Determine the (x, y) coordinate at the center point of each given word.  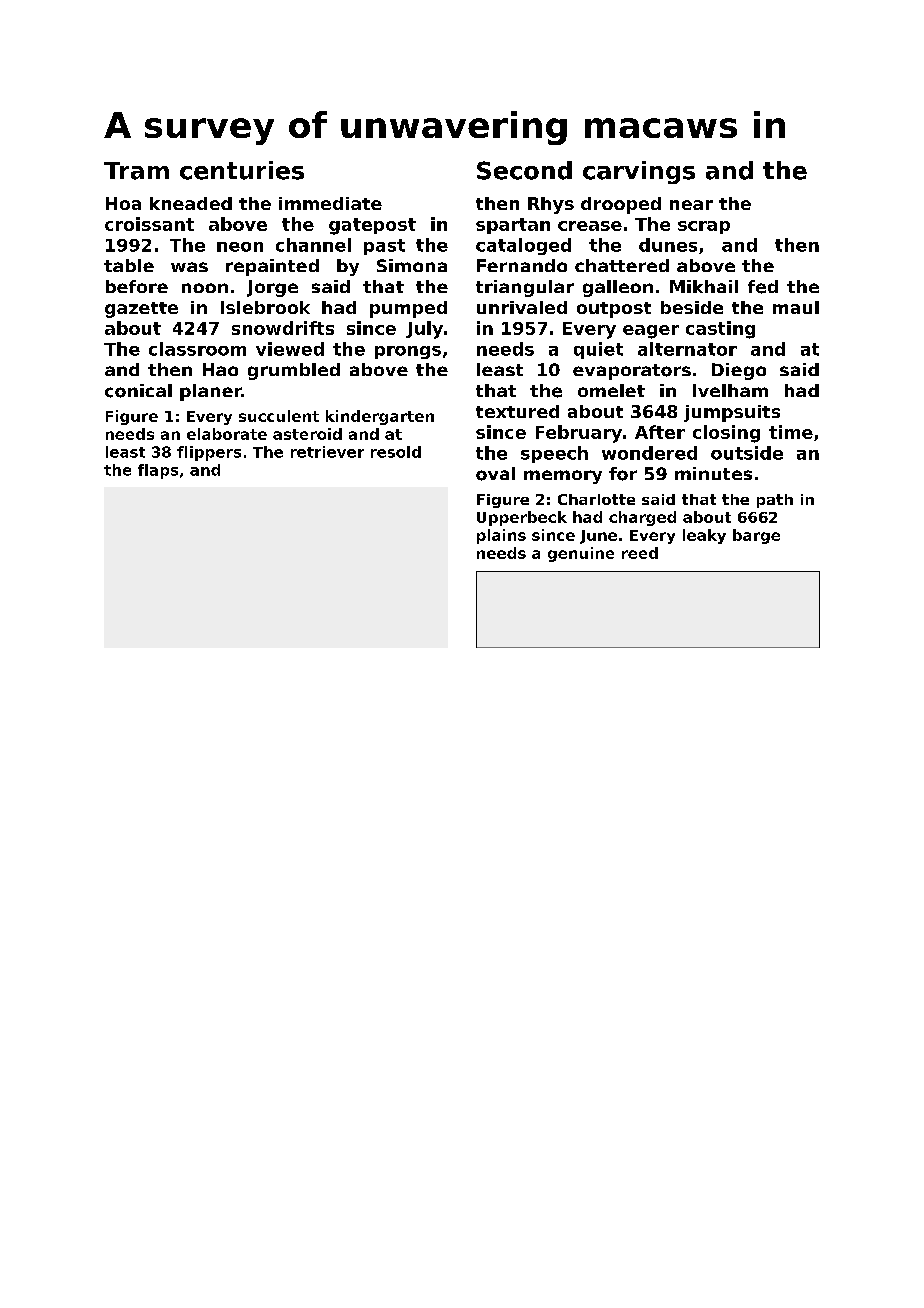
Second (524, 170)
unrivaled (522, 307)
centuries (242, 170)
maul (796, 307)
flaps (158, 471)
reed (640, 553)
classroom (197, 349)
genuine (581, 554)
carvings (639, 172)
